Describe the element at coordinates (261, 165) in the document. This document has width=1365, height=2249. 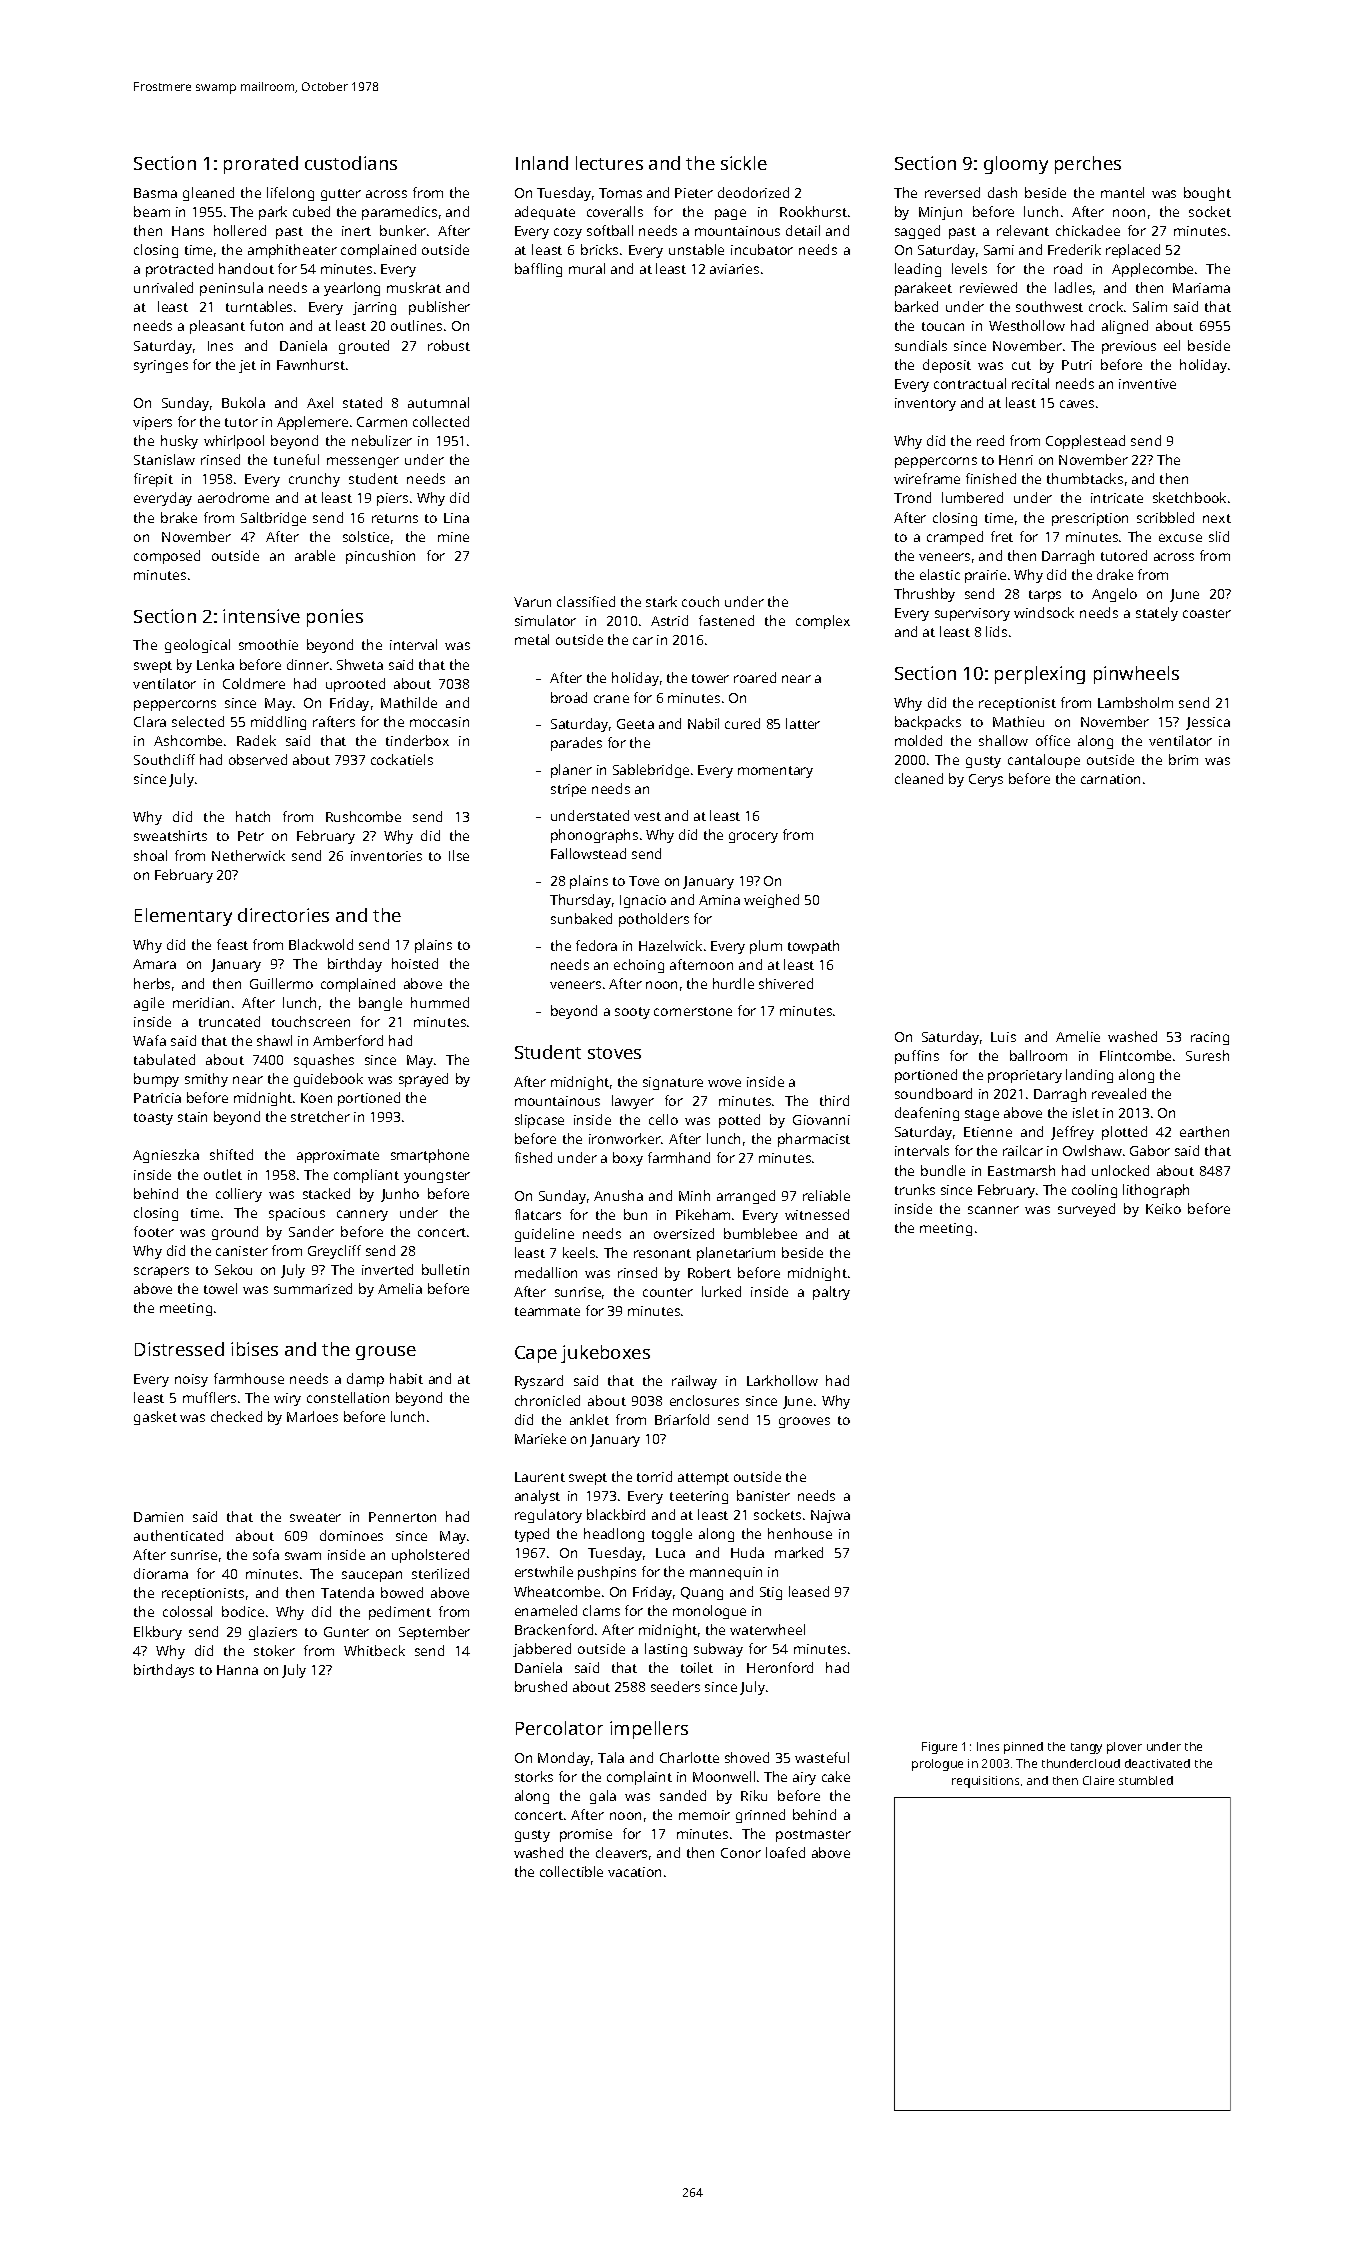
I see `prorated` at that location.
